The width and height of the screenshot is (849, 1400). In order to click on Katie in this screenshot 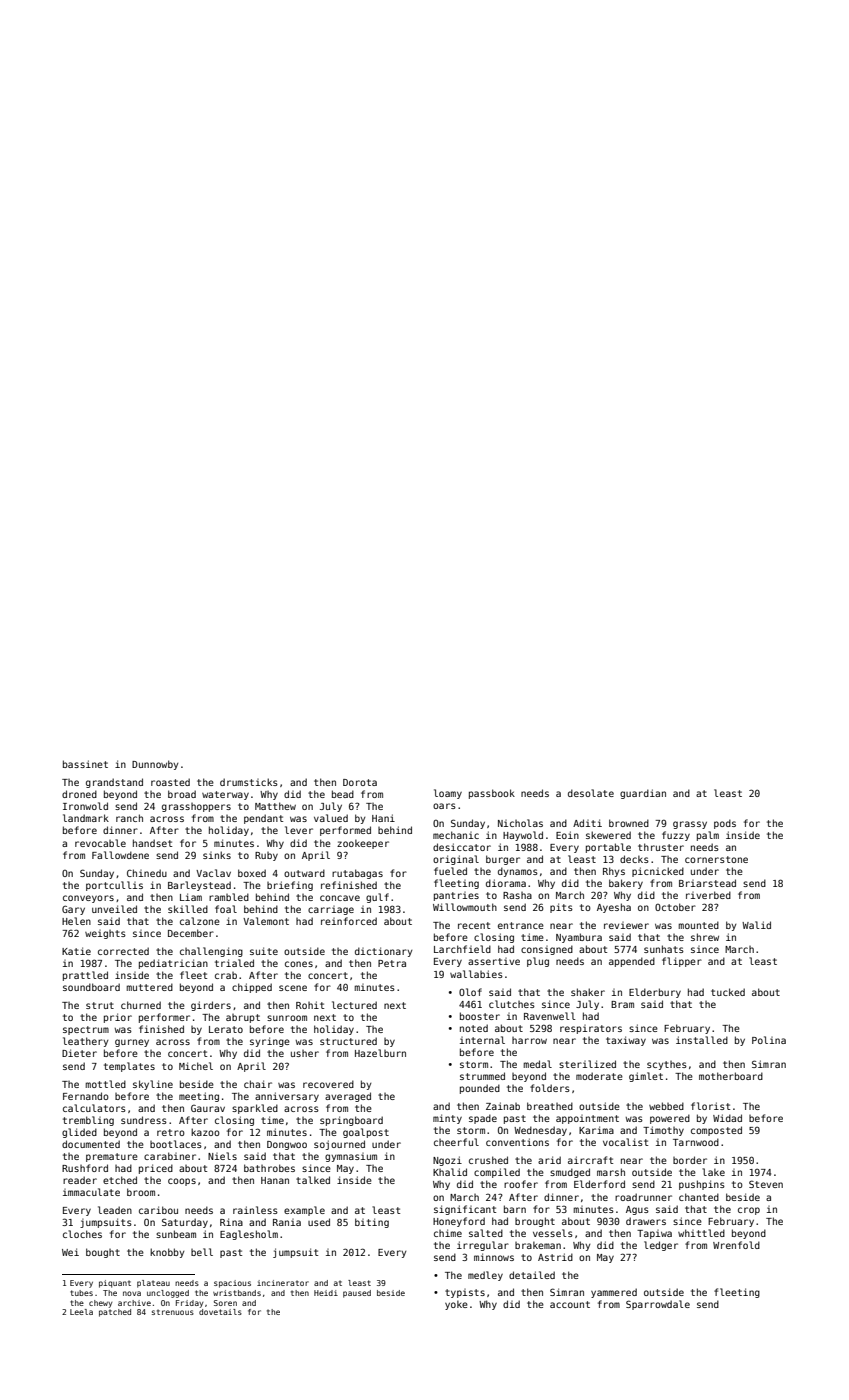, I will do `click(76, 951)`.
